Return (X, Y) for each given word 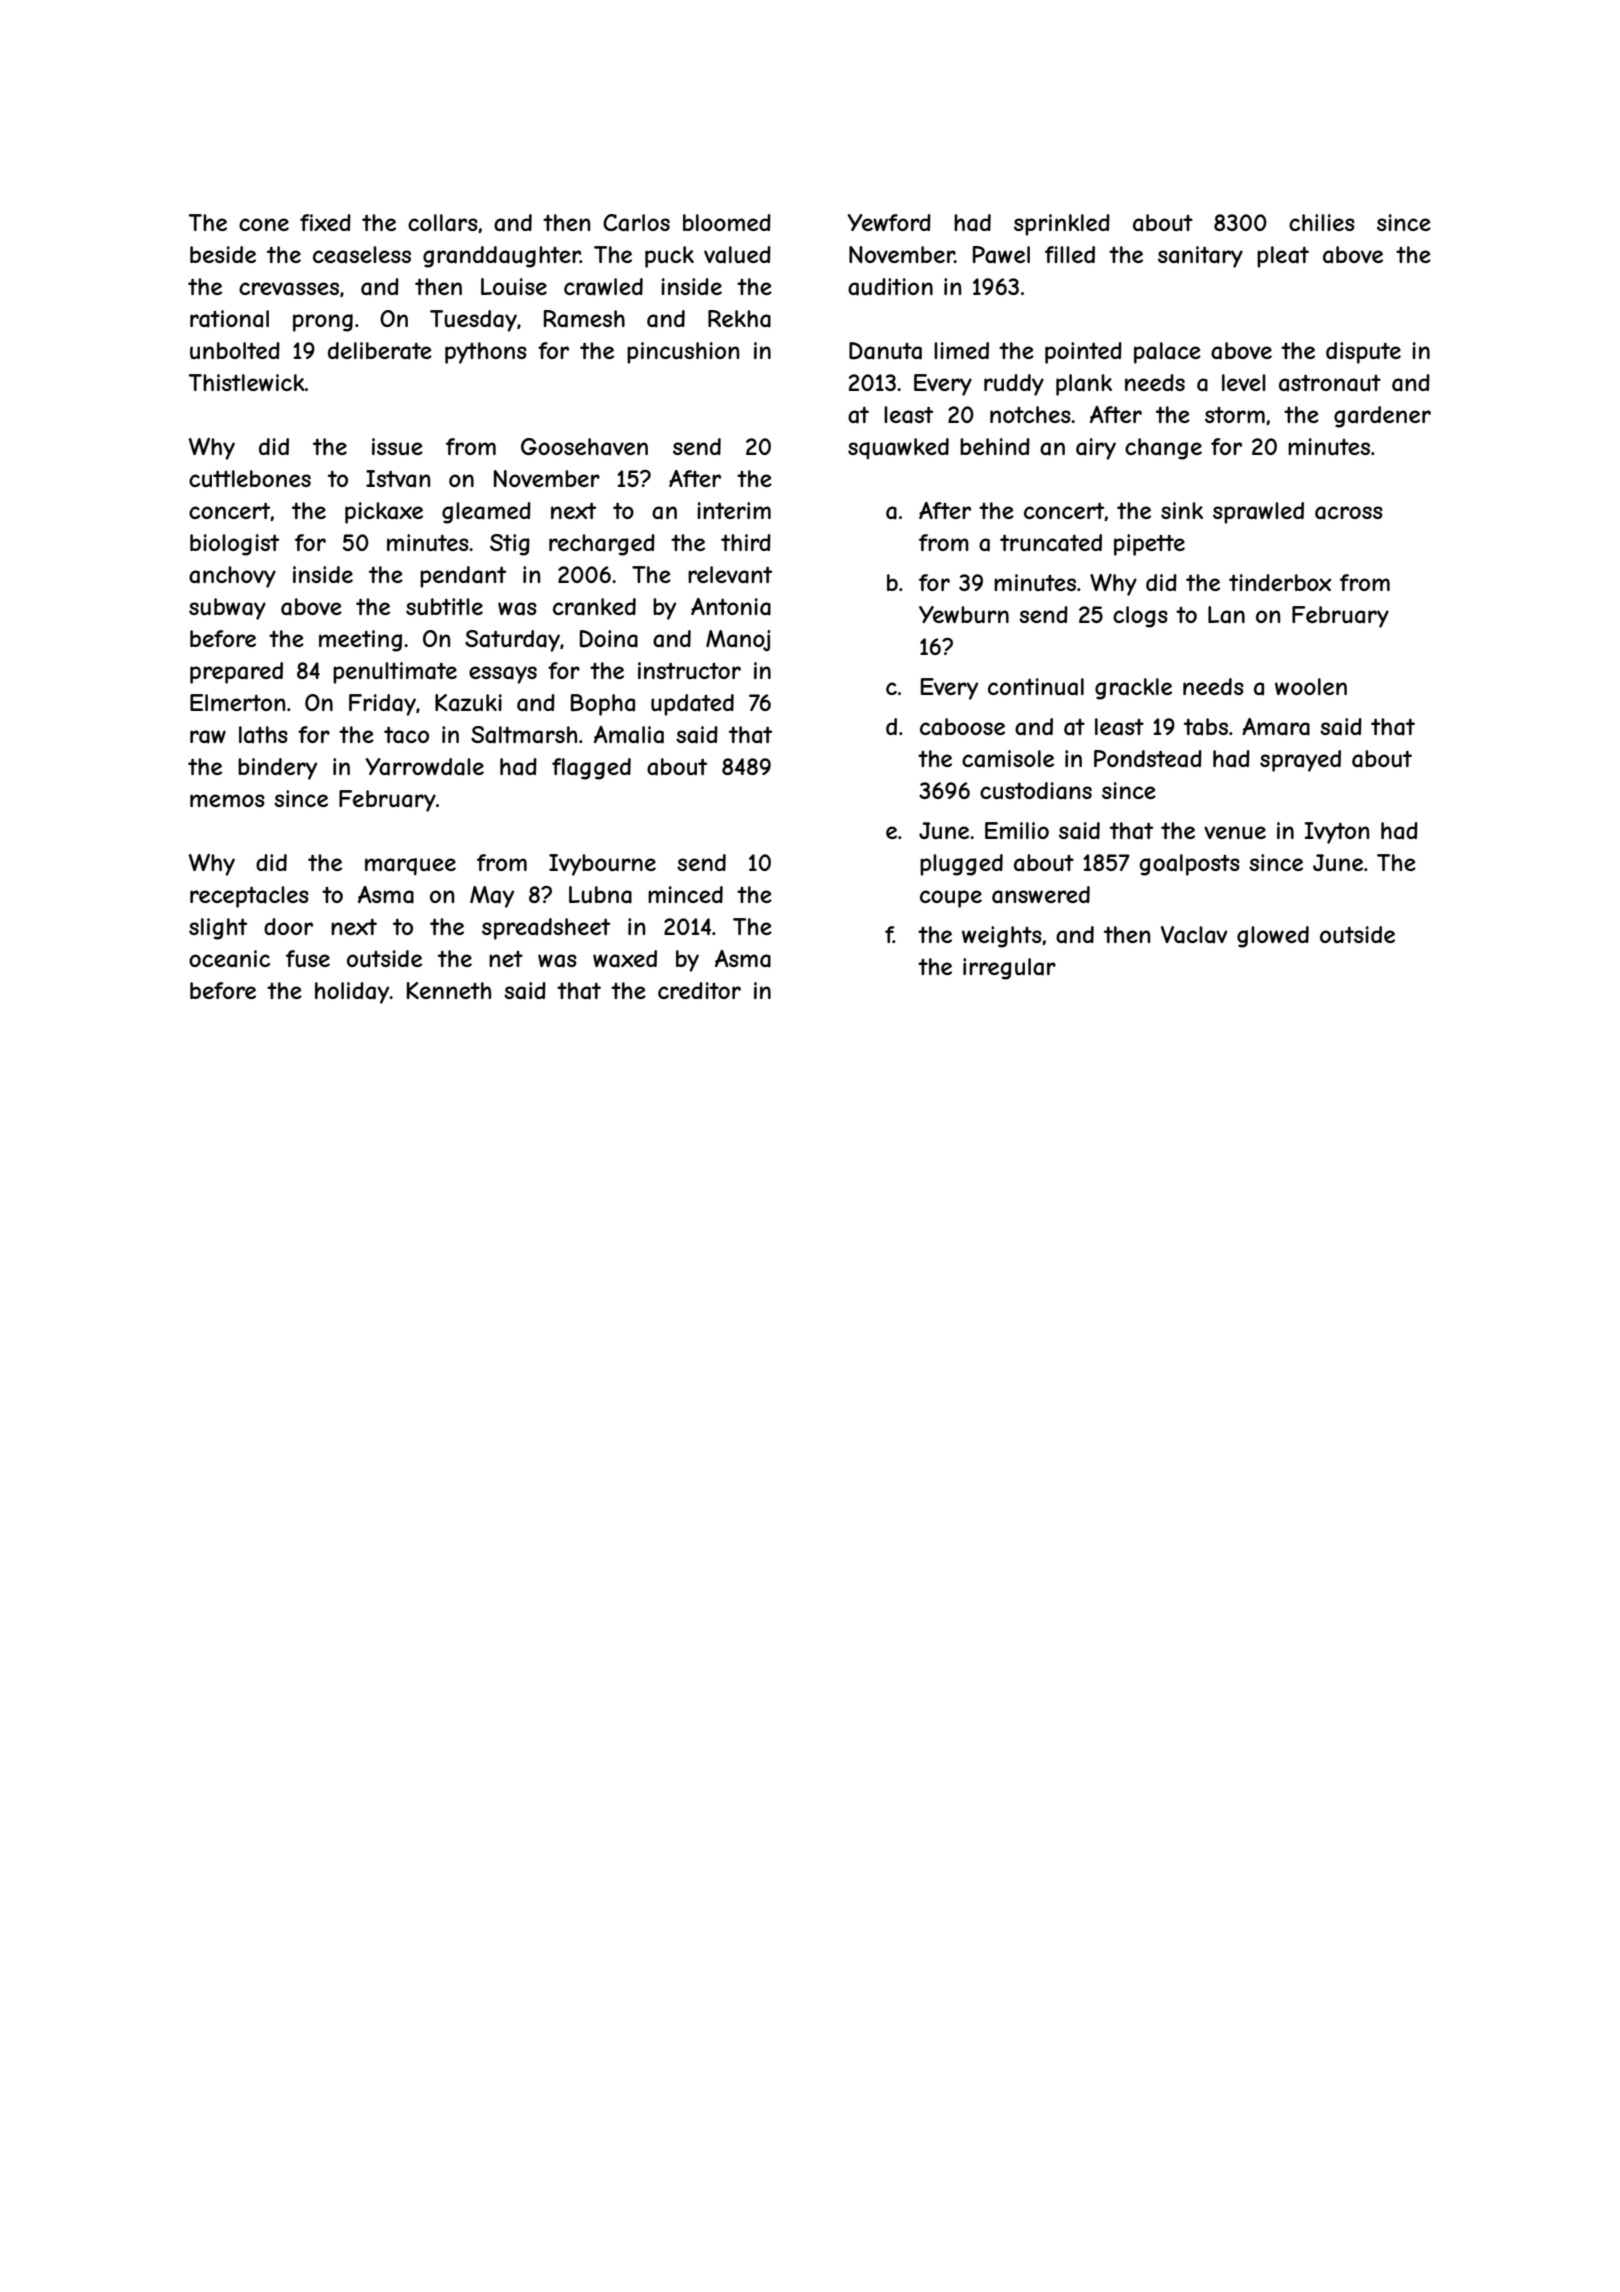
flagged (591, 769)
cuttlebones (250, 478)
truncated (1051, 543)
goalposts (1189, 865)
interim (734, 510)
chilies (1322, 222)
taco (406, 735)
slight (218, 929)
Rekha (739, 319)
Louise (514, 286)
